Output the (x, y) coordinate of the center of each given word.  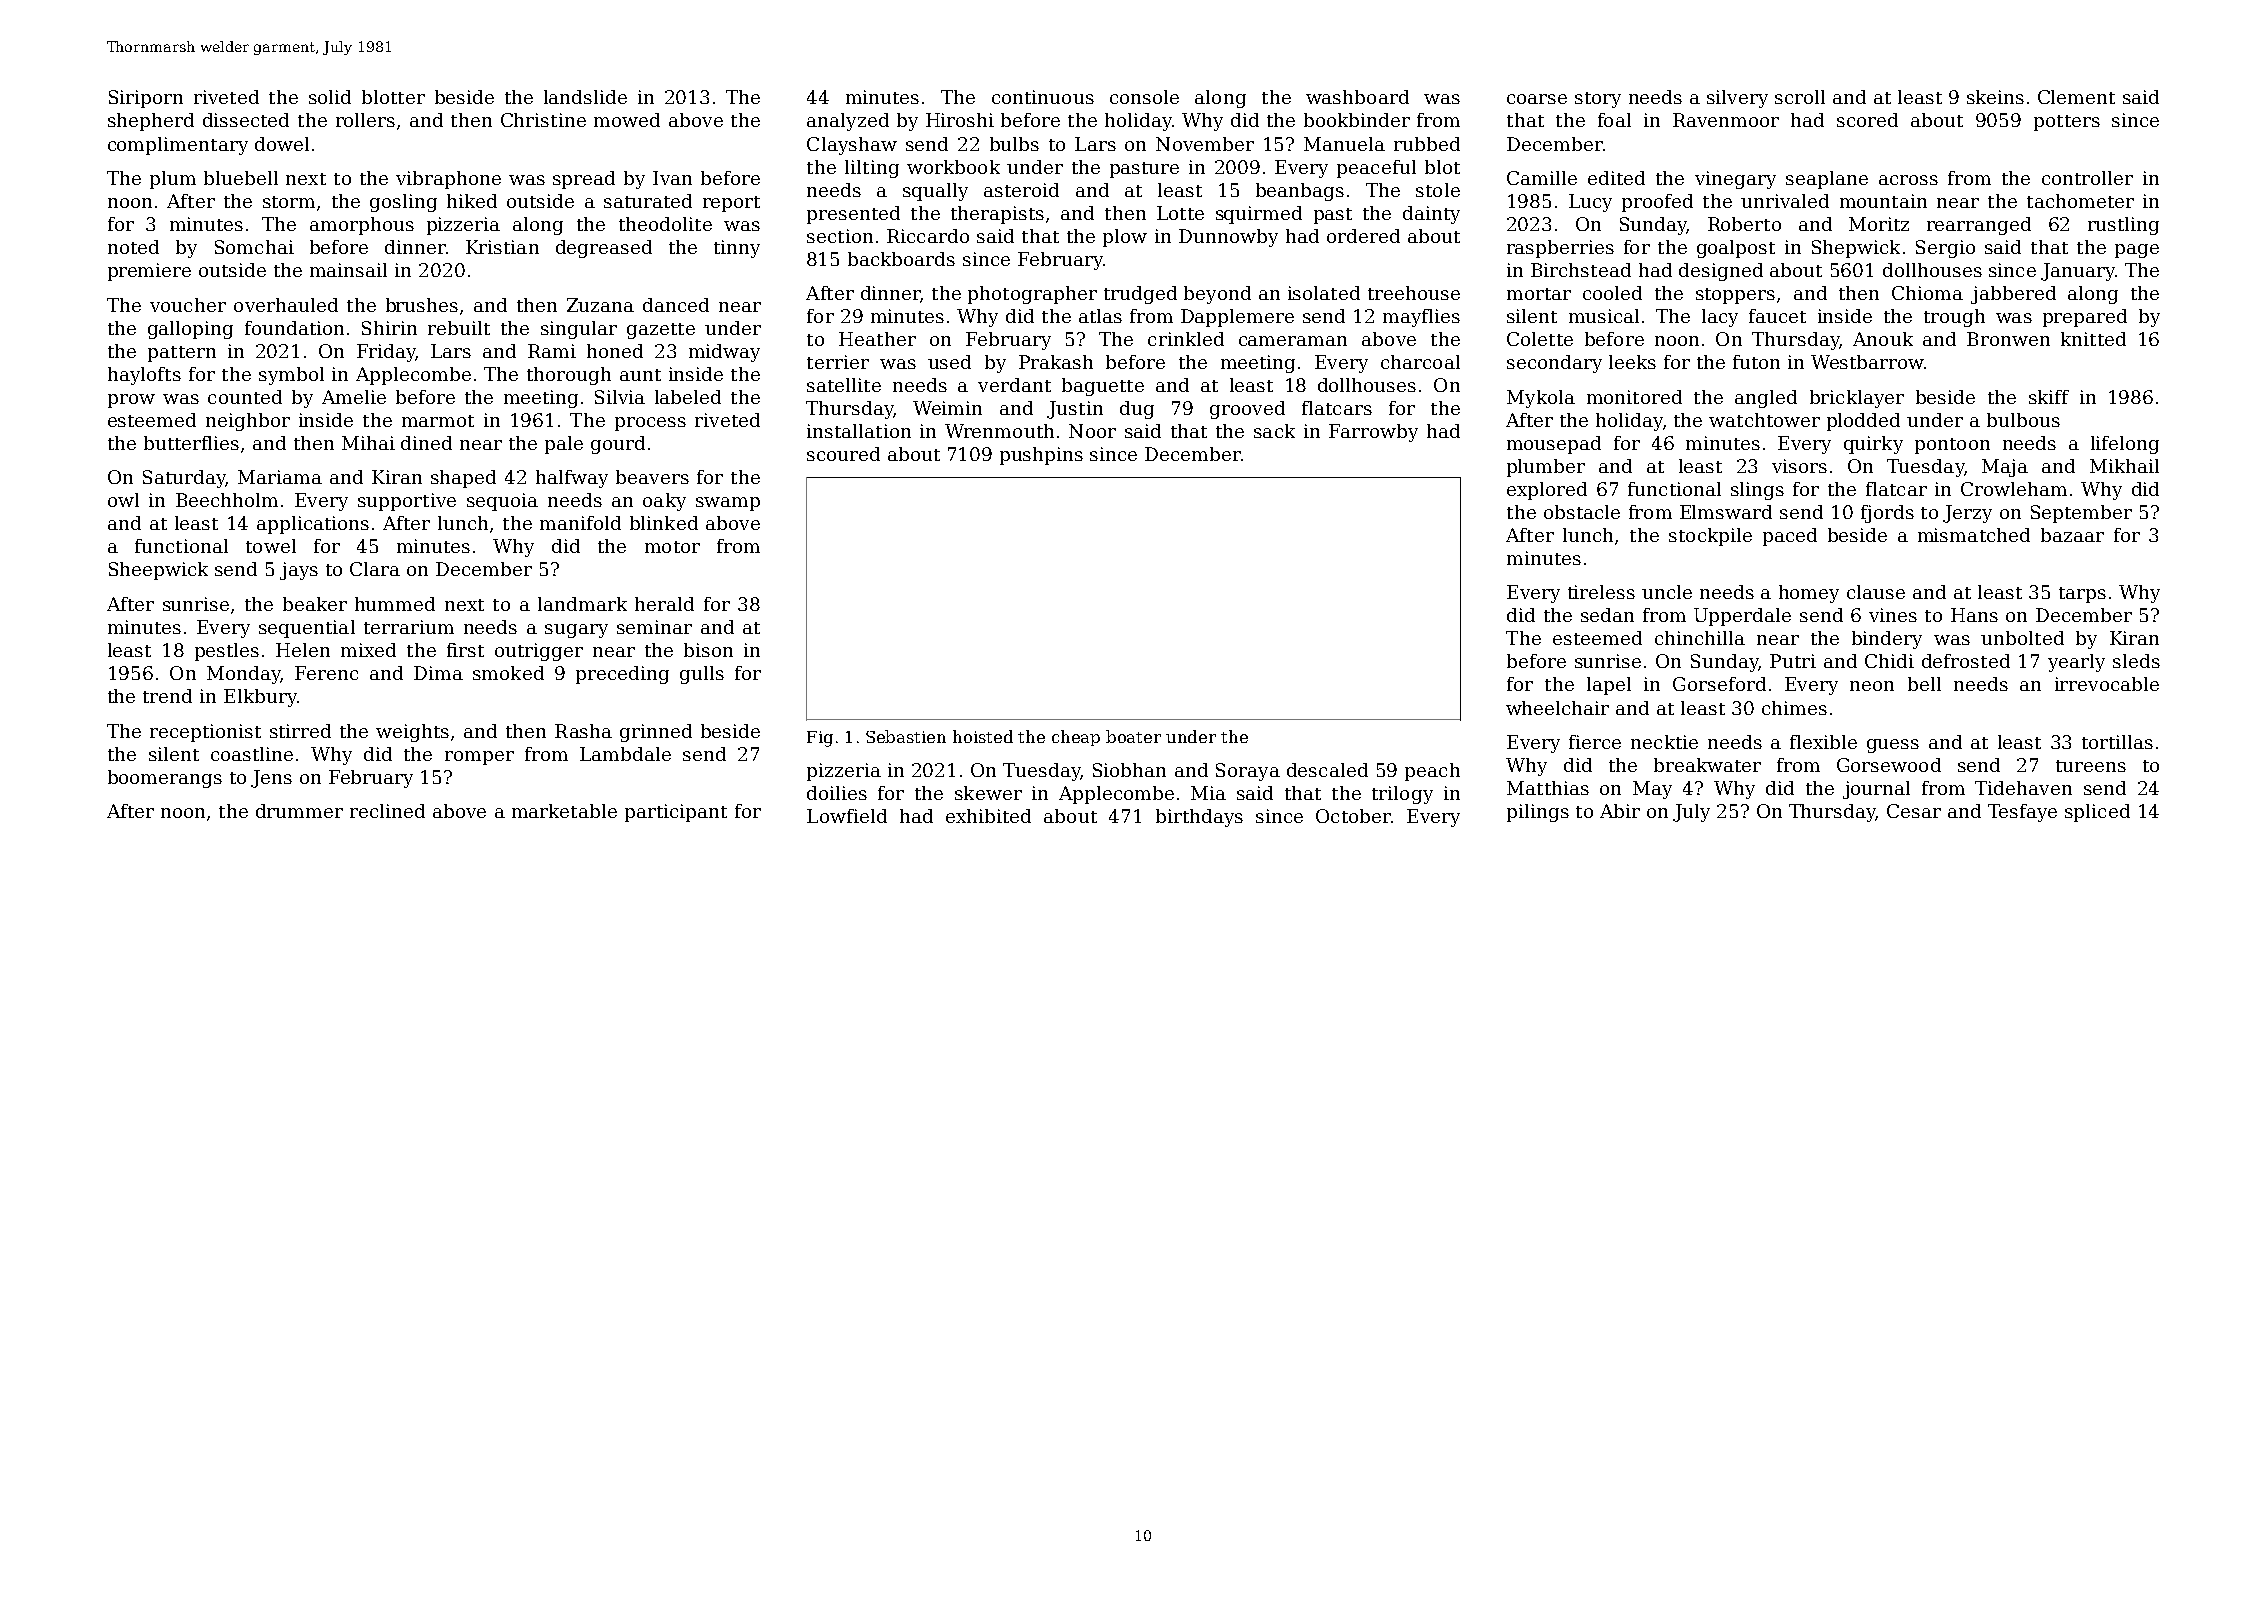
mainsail (348, 270)
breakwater (1707, 765)
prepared (2085, 318)
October (1353, 816)
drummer (299, 811)
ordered (1363, 236)
